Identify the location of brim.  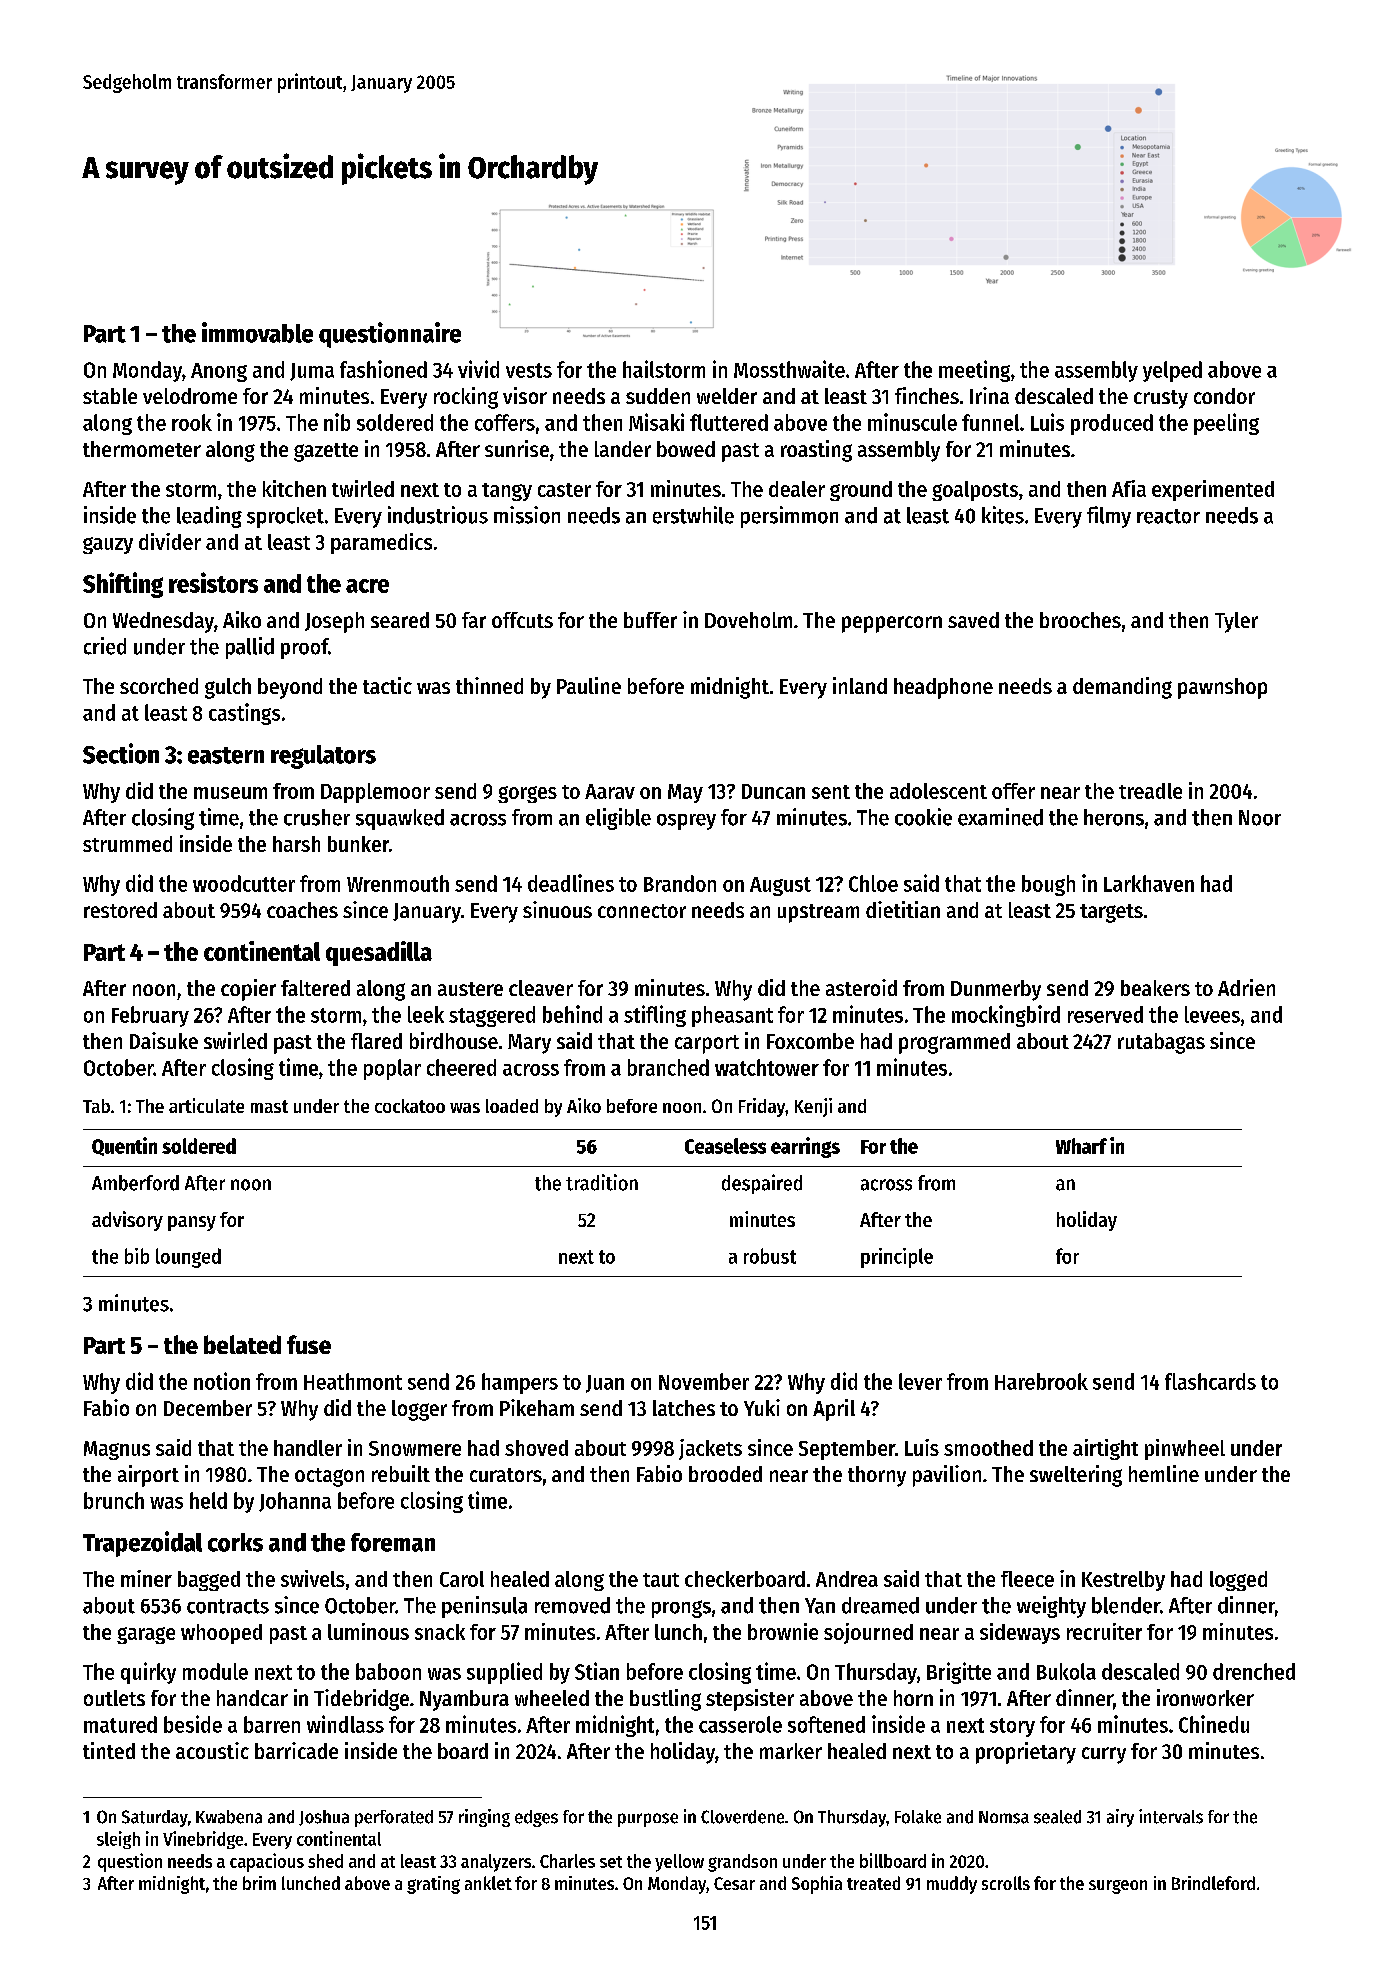
(259, 1883).
